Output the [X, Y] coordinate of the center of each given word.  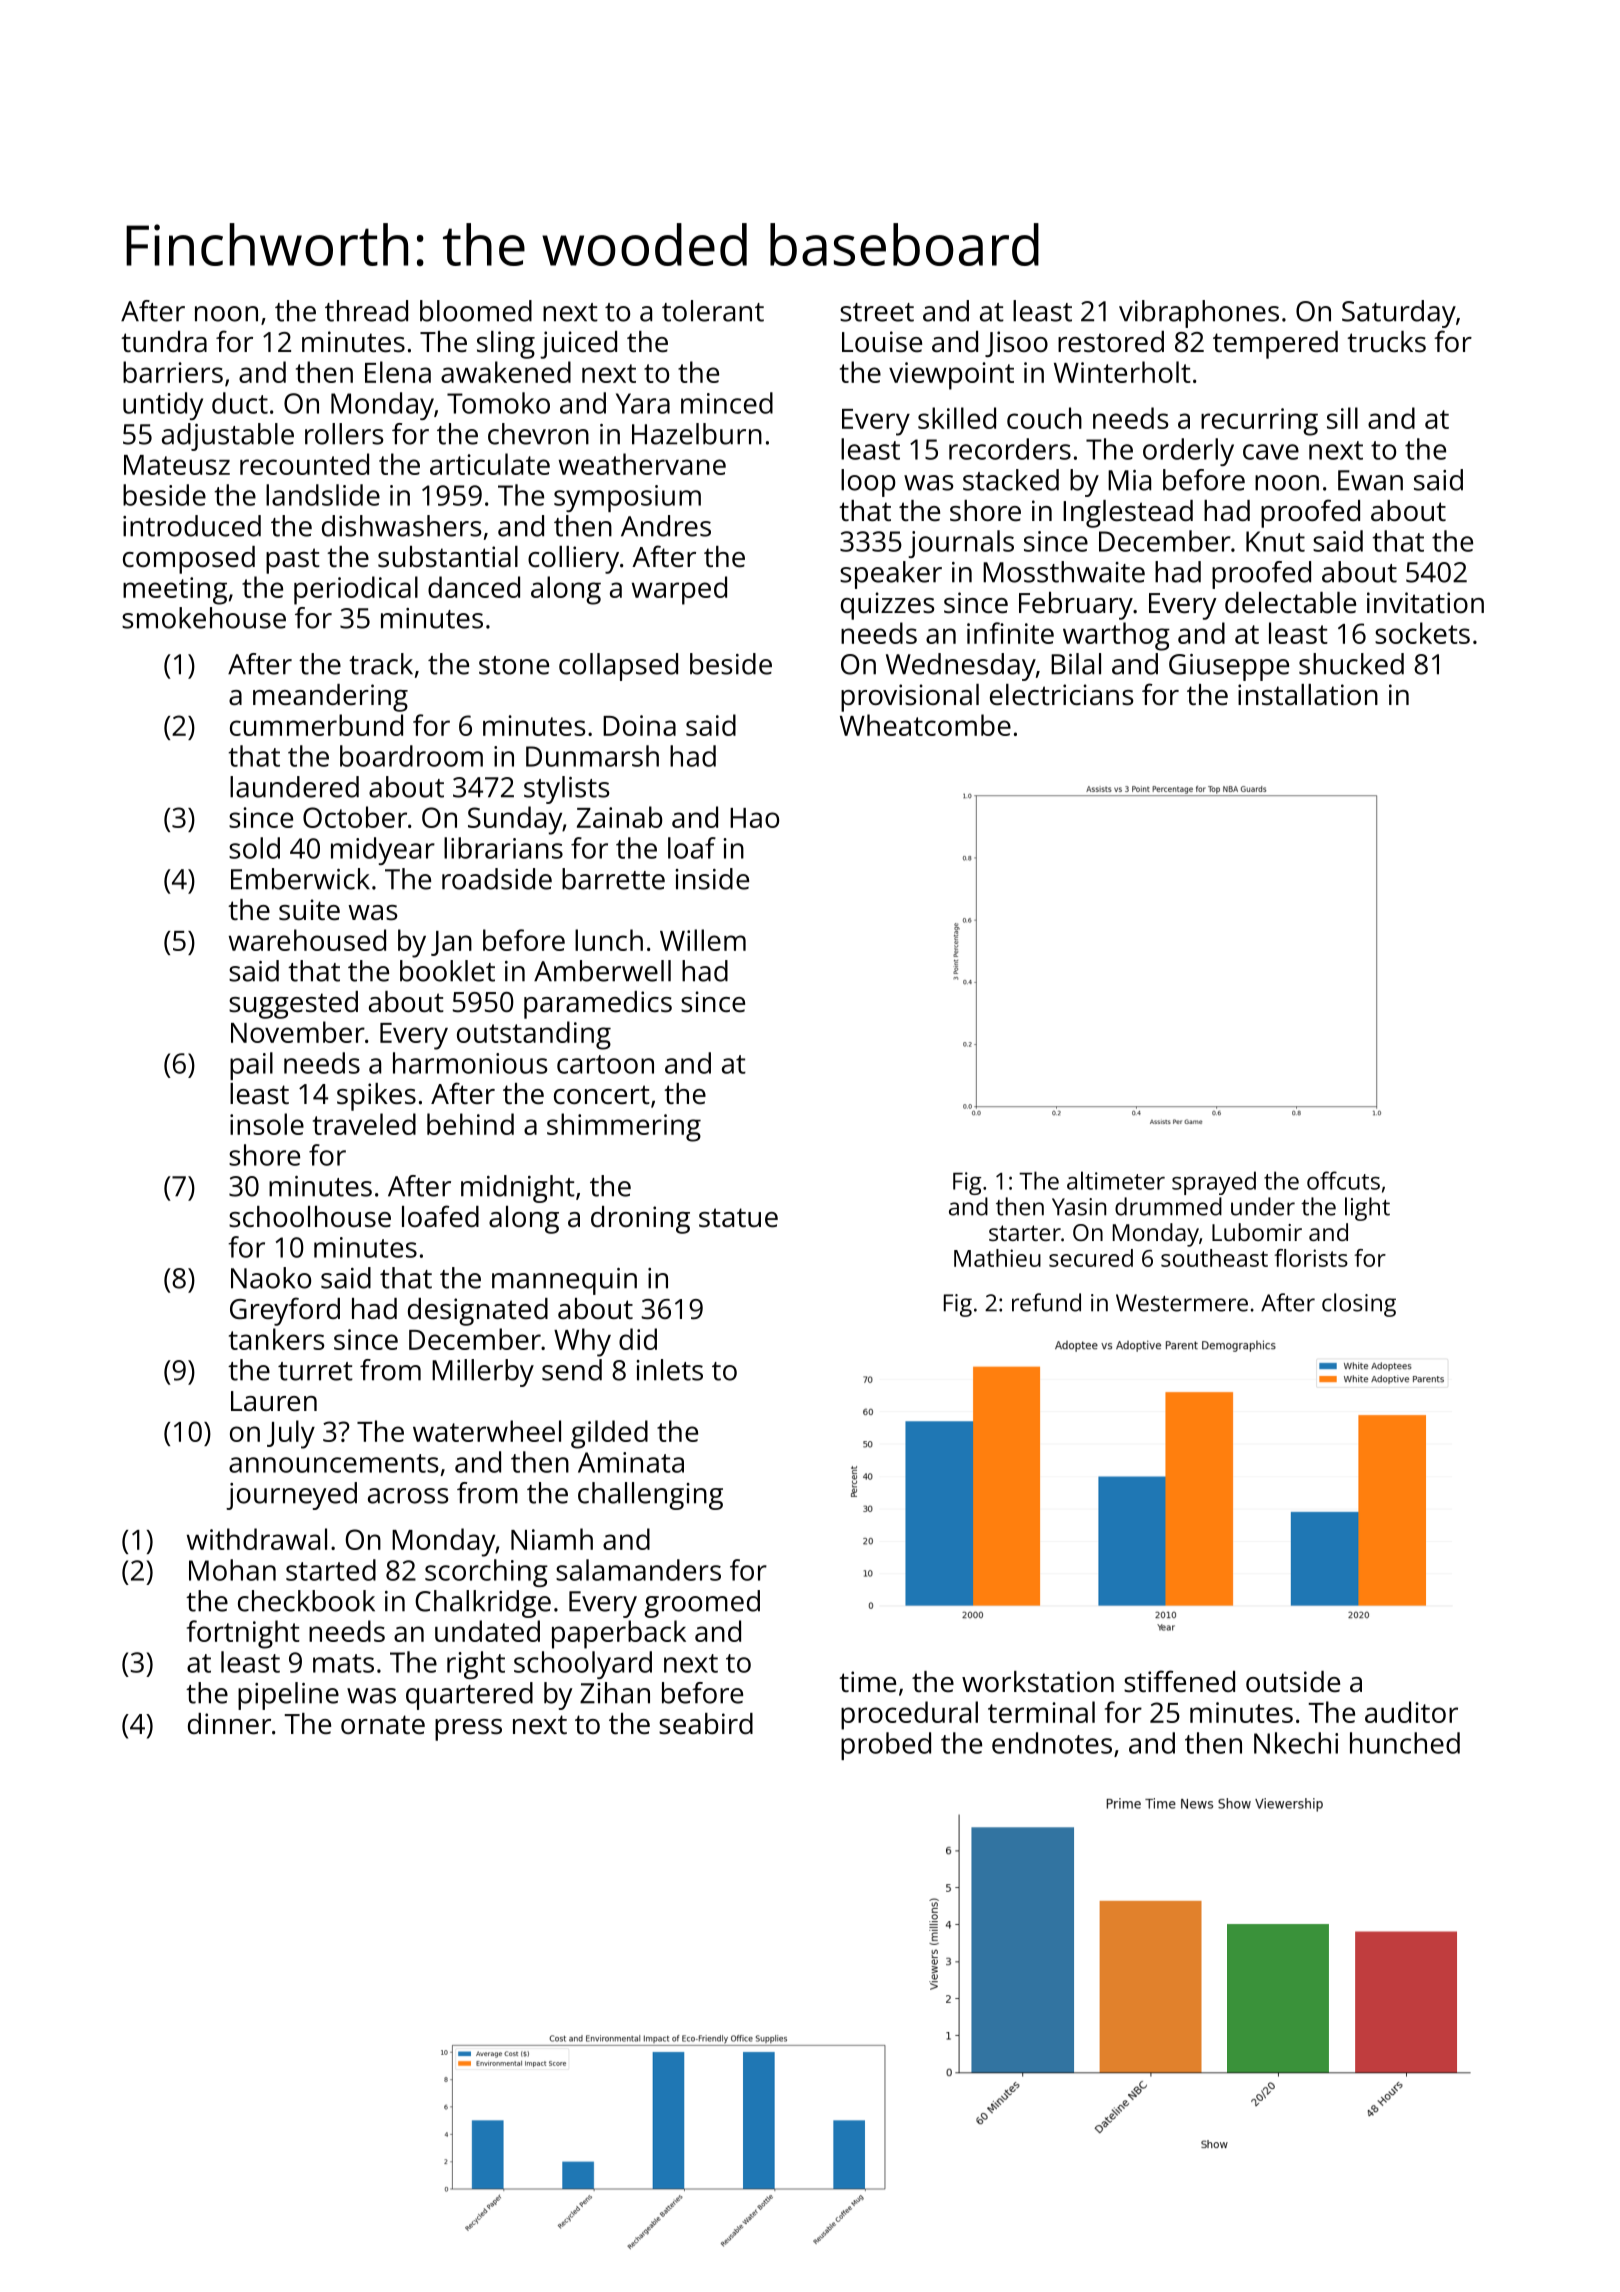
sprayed [1214, 1183]
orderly [1188, 452]
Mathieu [997, 1258]
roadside [497, 879]
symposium [627, 498]
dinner [229, 1724]
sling [506, 345]
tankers [276, 1339]
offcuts [1343, 1180]
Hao [754, 818]
